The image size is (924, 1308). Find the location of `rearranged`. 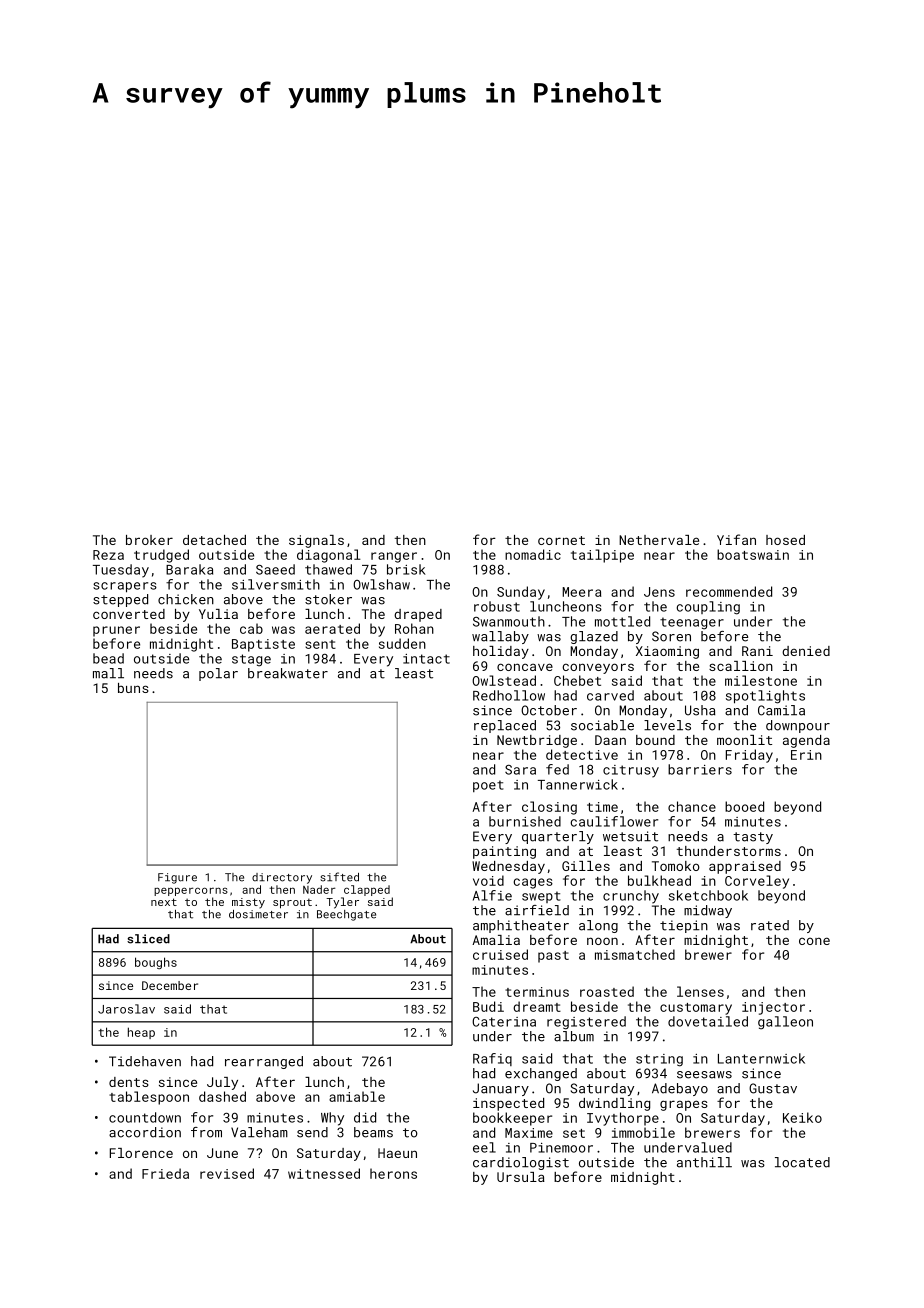

rearranged is located at coordinates (264, 1062).
